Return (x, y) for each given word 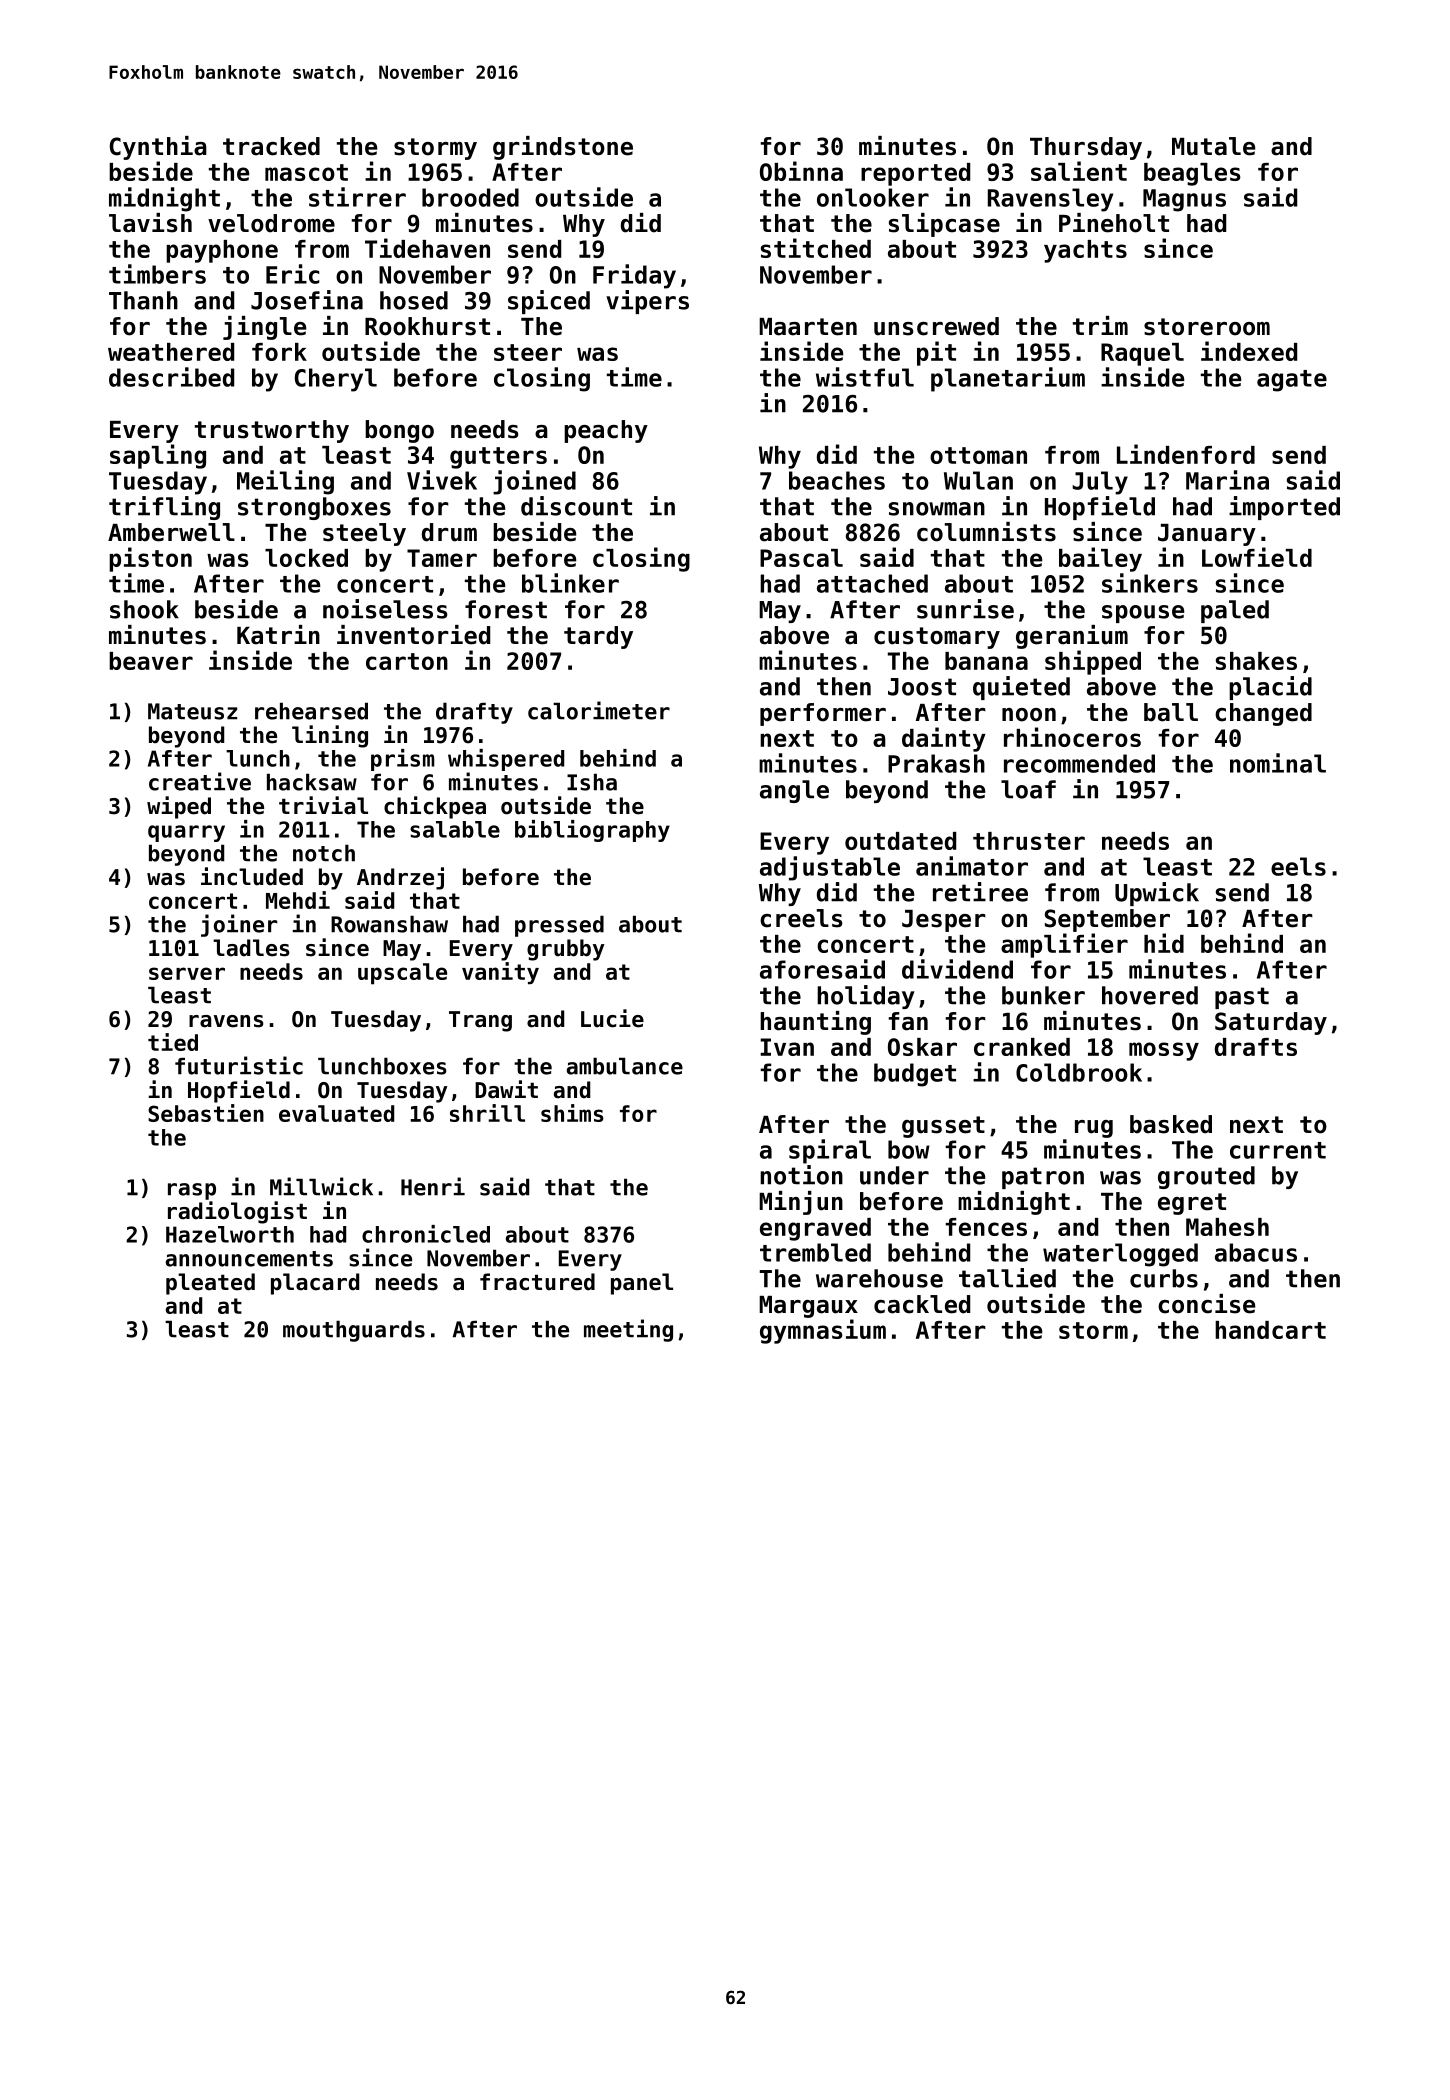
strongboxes (314, 508)
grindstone (563, 148)
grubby (566, 950)
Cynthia (158, 148)
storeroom (1207, 327)
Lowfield (1257, 557)
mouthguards (354, 1331)
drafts (1256, 1047)
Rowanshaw (389, 924)
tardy (598, 637)
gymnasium (823, 1331)
